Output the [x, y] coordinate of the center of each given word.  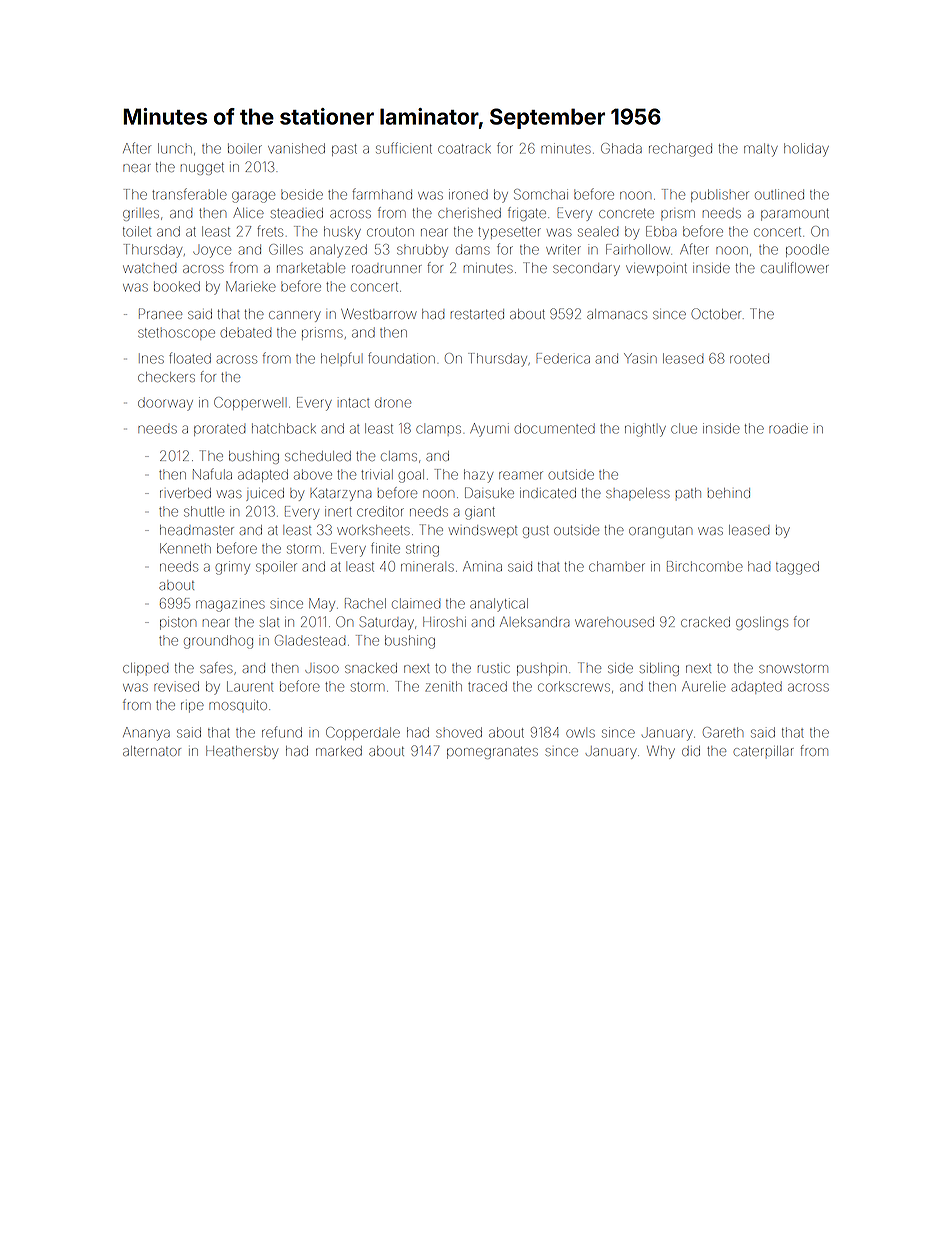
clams [399, 456]
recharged [680, 150]
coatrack [464, 149]
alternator [152, 751]
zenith [444, 686]
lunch [175, 148]
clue [684, 428]
